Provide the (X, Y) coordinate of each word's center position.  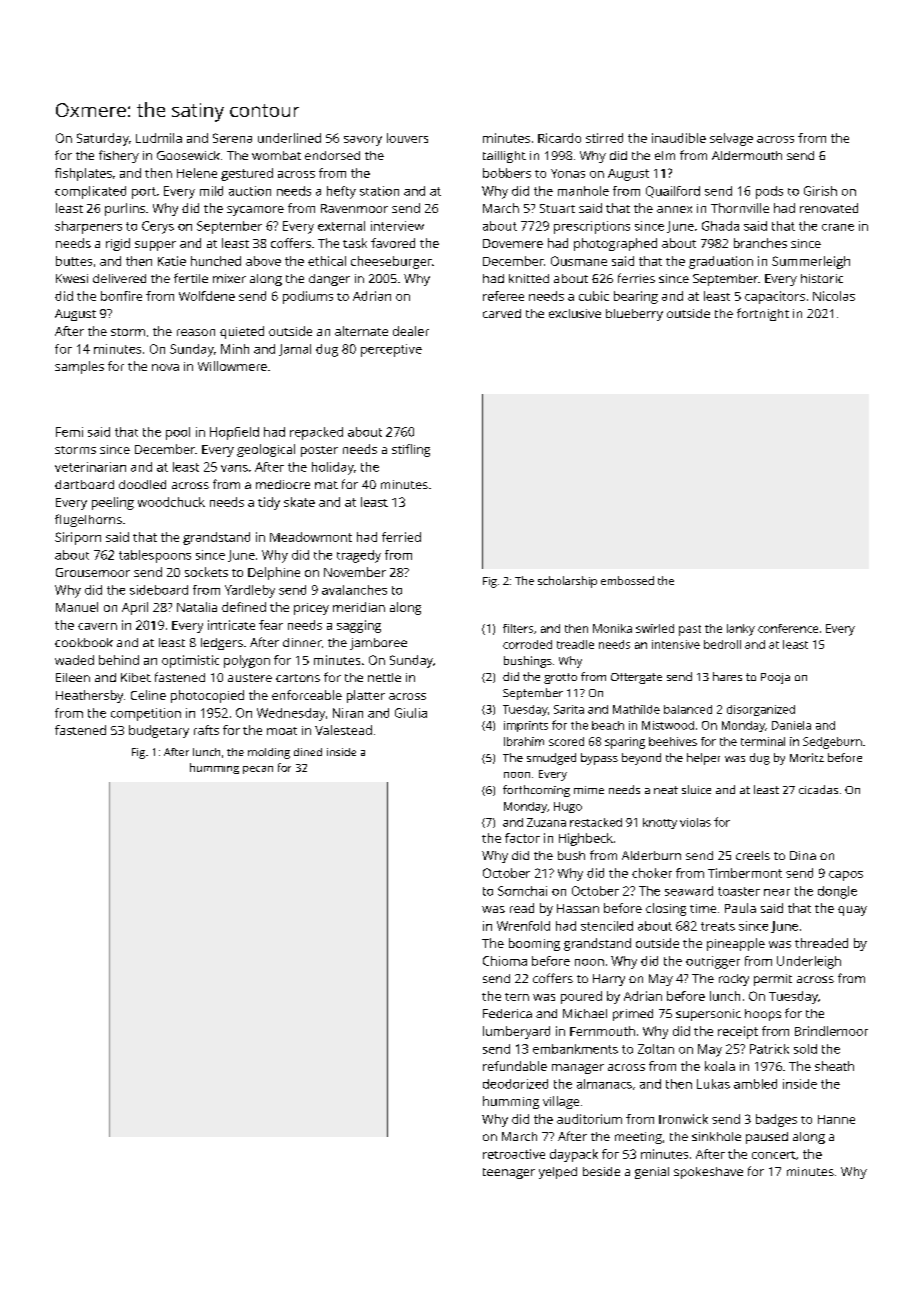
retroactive (514, 1154)
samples (79, 367)
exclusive (575, 313)
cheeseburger (391, 262)
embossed (627, 580)
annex (674, 209)
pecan (258, 770)
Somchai (522, 891)
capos (846, 876)
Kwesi (72, 278)
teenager (509, 1173)
